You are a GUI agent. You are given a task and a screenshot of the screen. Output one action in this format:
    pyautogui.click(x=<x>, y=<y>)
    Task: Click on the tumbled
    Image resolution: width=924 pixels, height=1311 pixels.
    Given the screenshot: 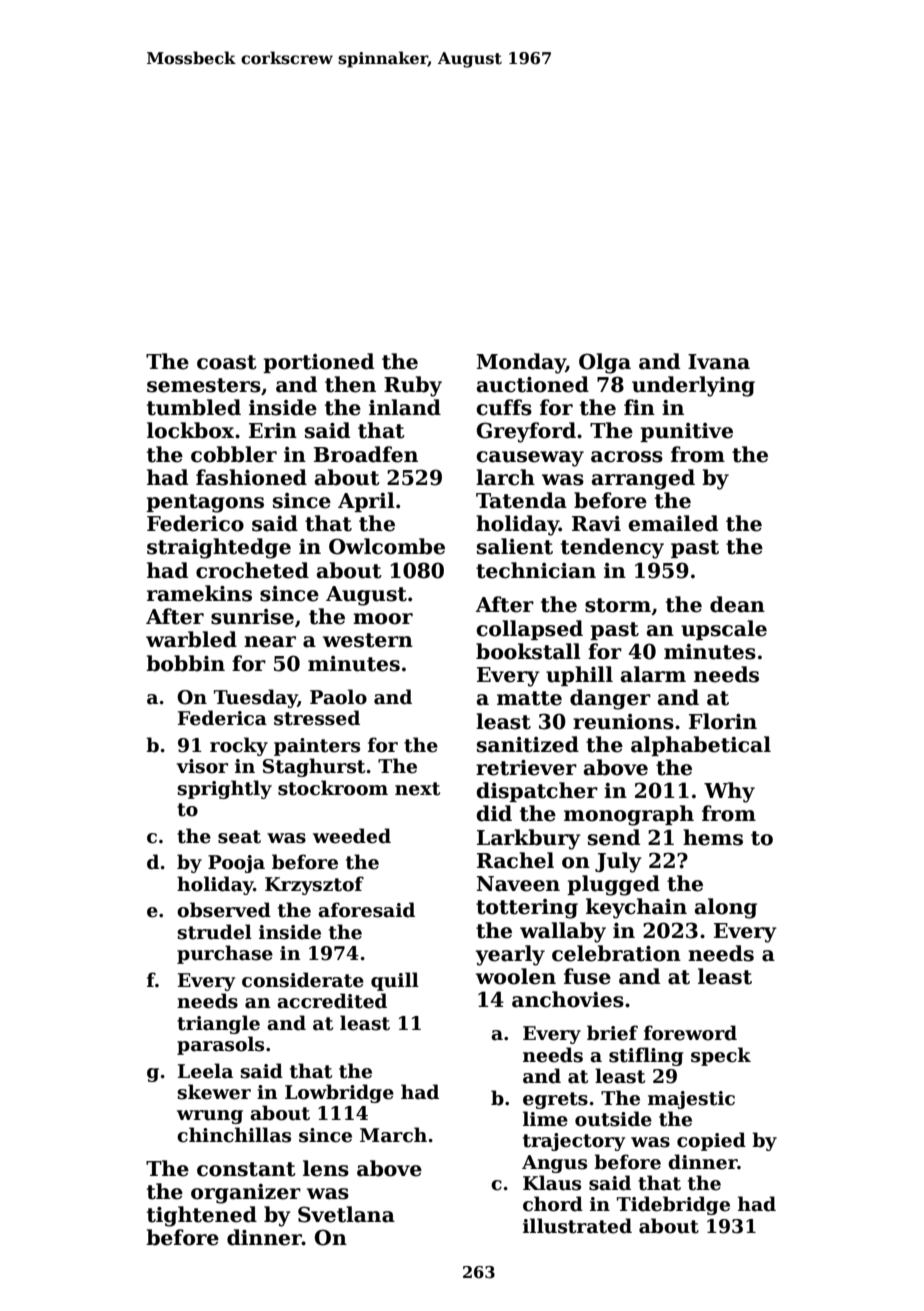 What is the action you would take?
    pyautogui.click(x=194, y=407)
